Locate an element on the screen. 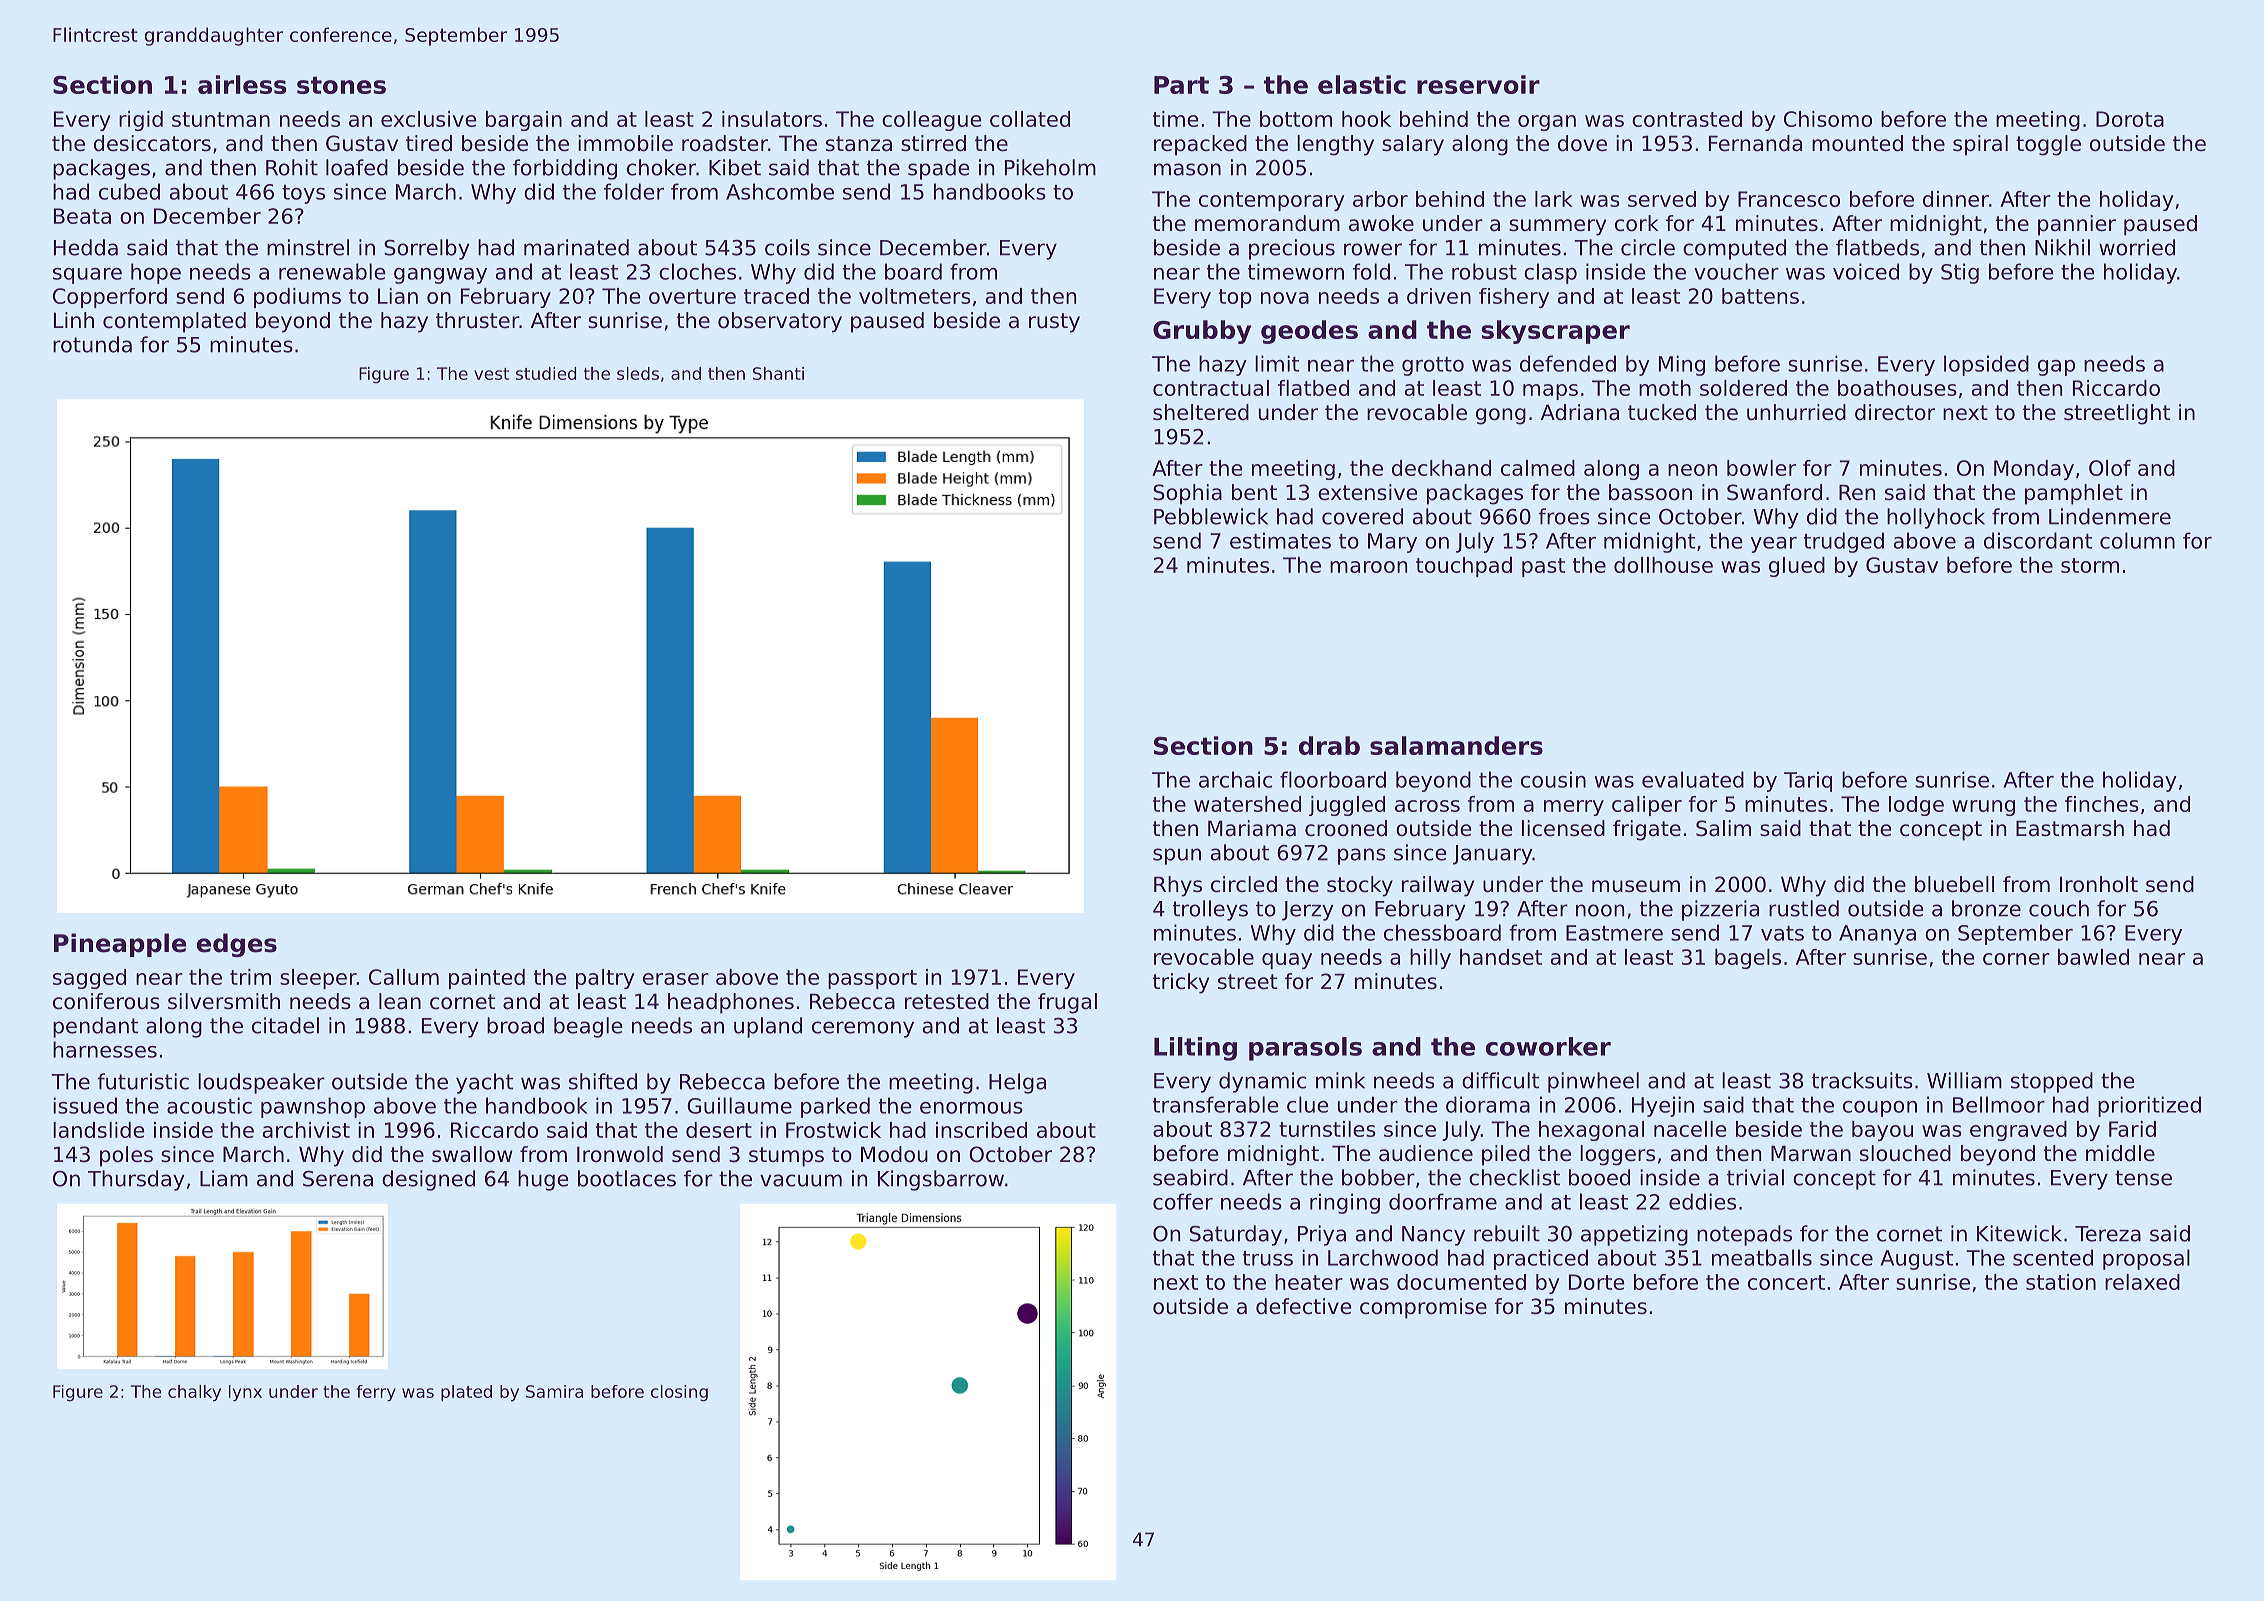 The width and height of the screenshot is (2264, 1601). contrasted is located at coordinates (1687, 119).
